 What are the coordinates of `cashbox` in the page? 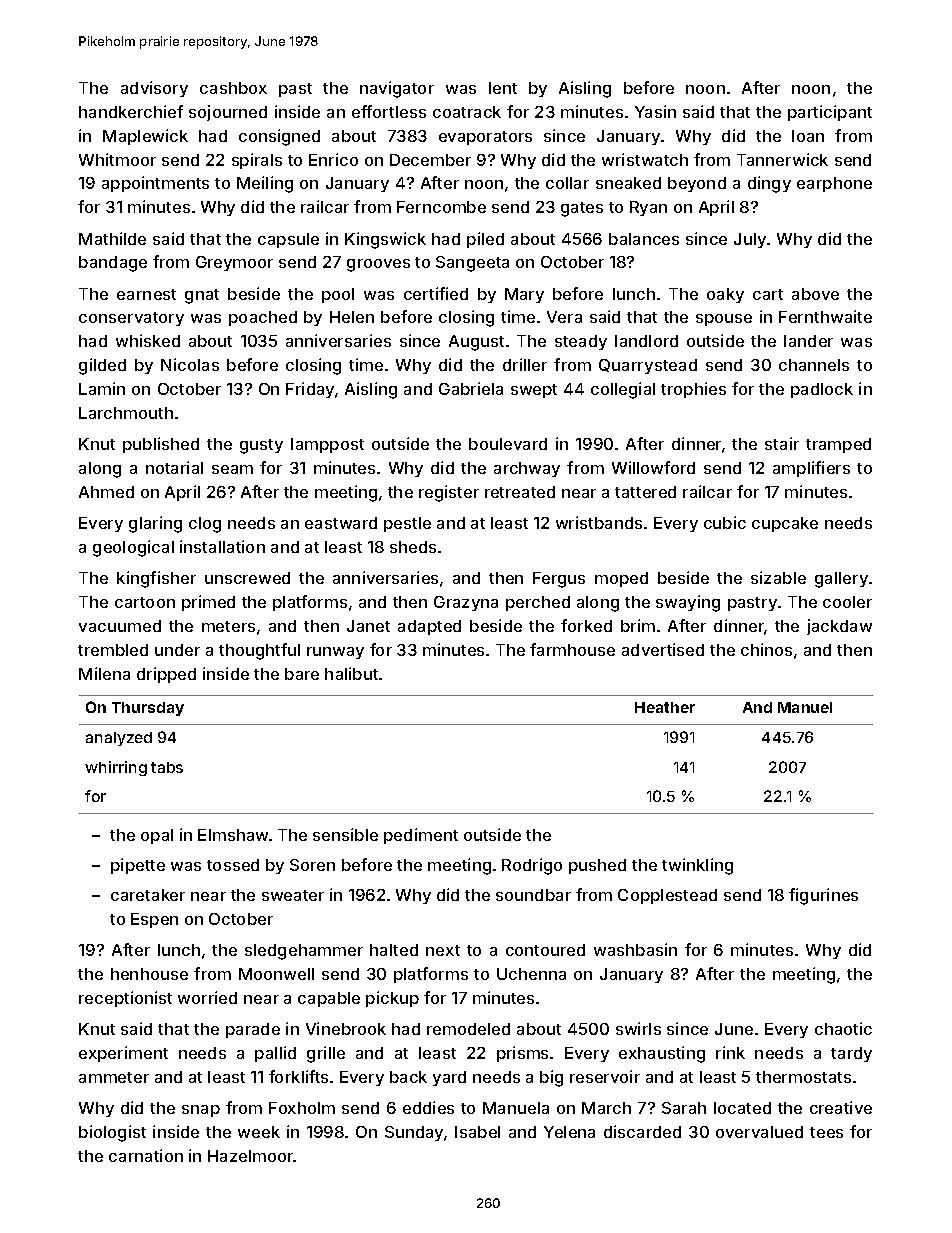 It's located at (233, 88).
